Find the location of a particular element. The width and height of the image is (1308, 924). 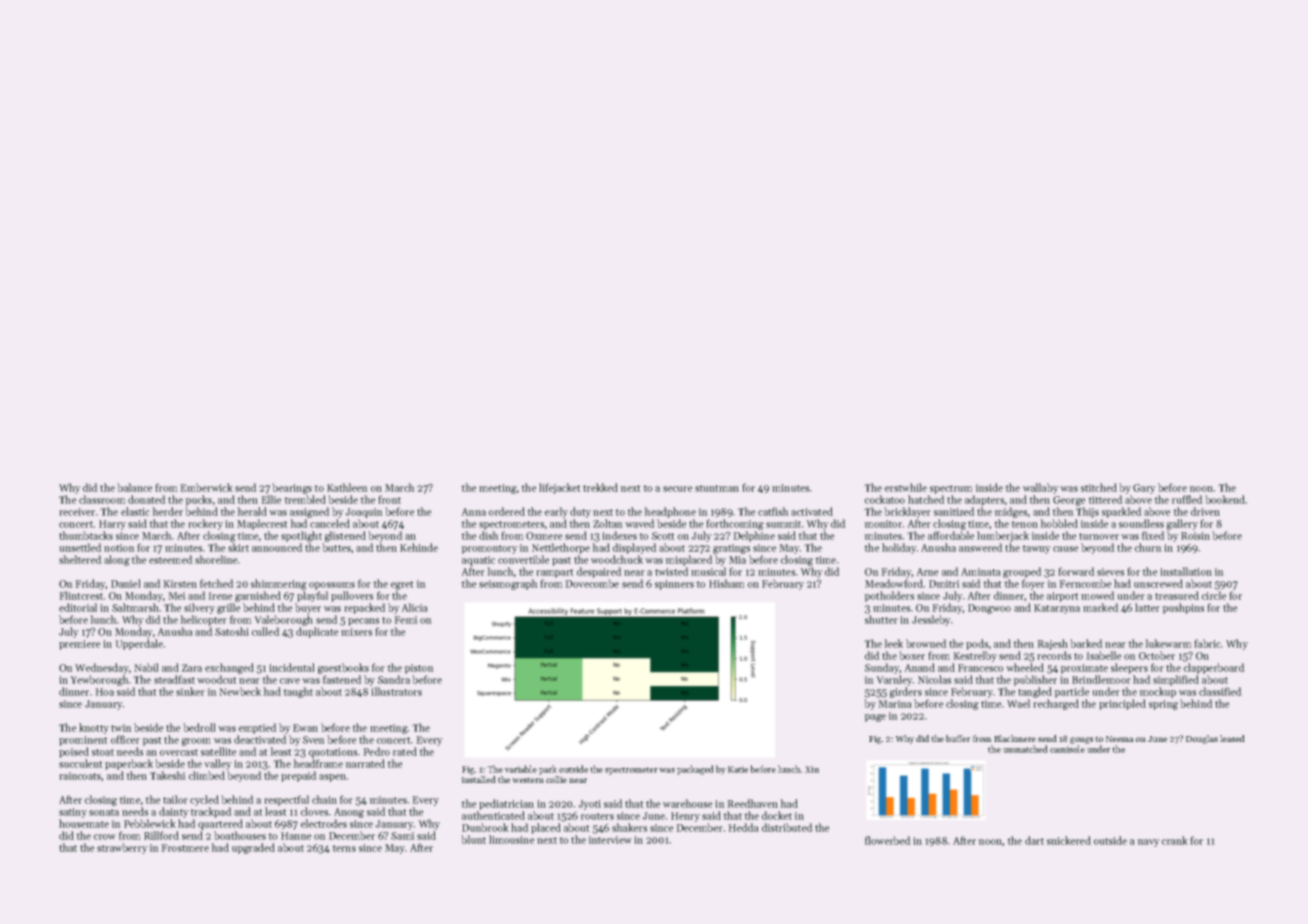

dish is located at coordinates (488, 535).
